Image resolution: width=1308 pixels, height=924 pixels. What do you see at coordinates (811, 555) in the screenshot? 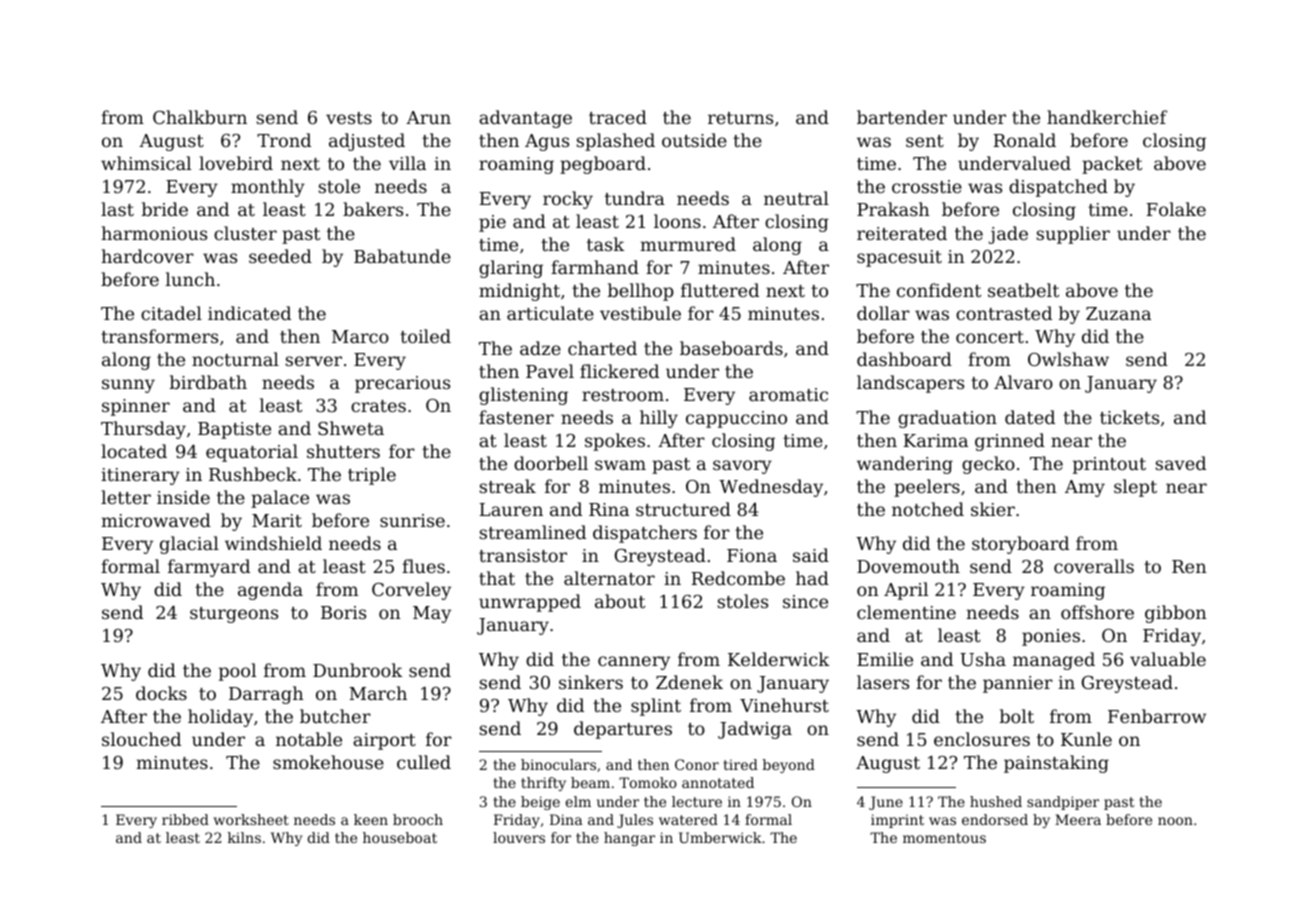
I see `said` at bounding box center [811, 555].
